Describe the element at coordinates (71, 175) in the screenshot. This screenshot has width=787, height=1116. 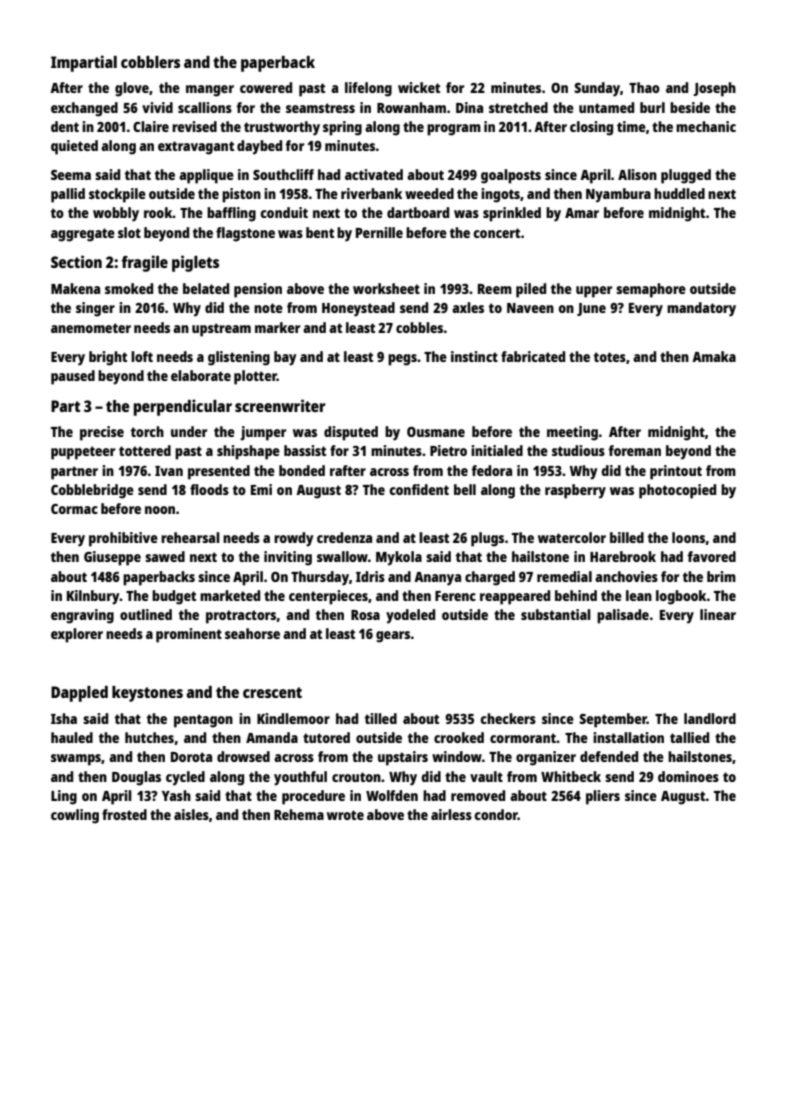
I see `Seema` at that location.
